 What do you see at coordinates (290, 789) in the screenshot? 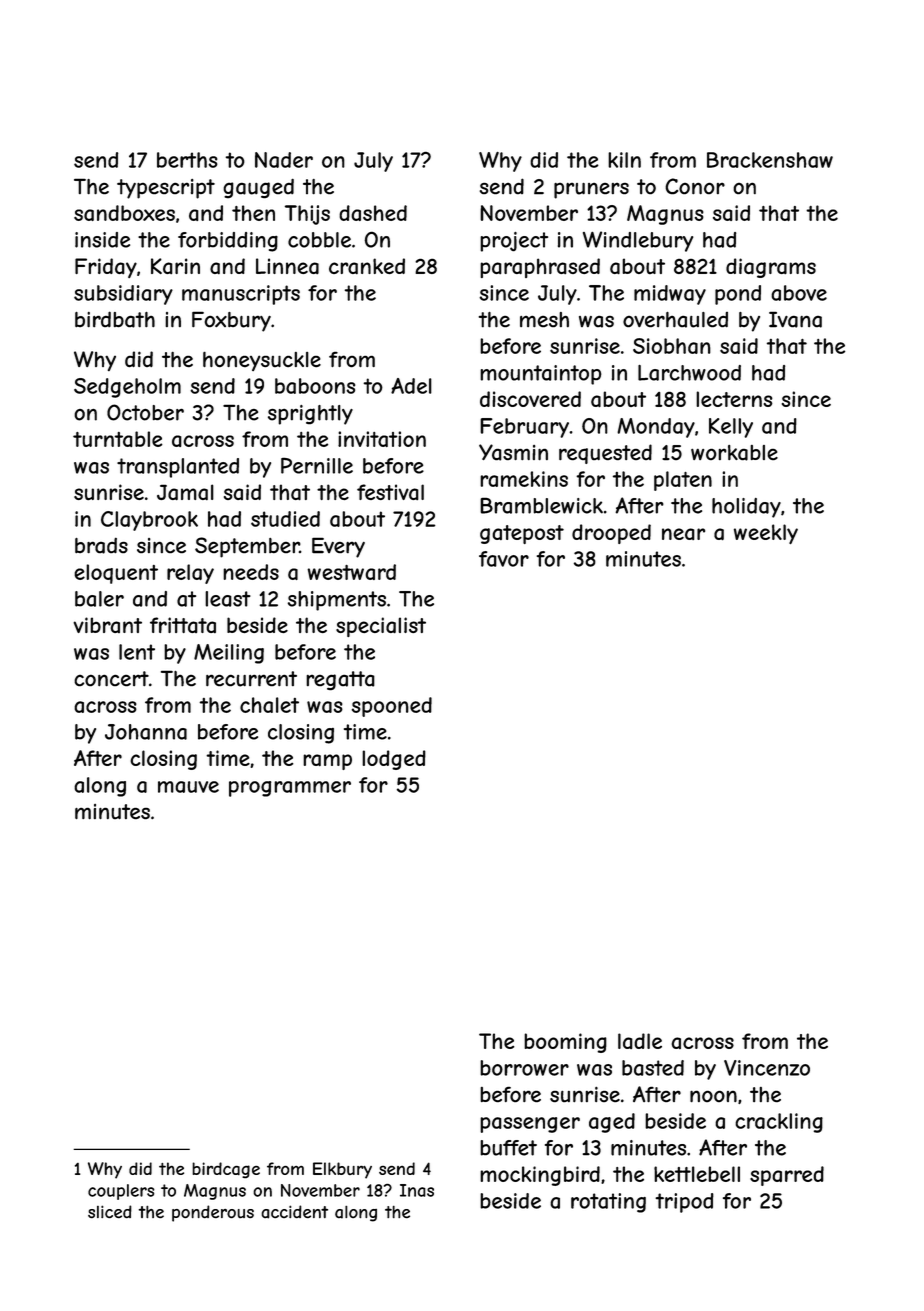
I see `programmer` at bounding box center [290, 789].
